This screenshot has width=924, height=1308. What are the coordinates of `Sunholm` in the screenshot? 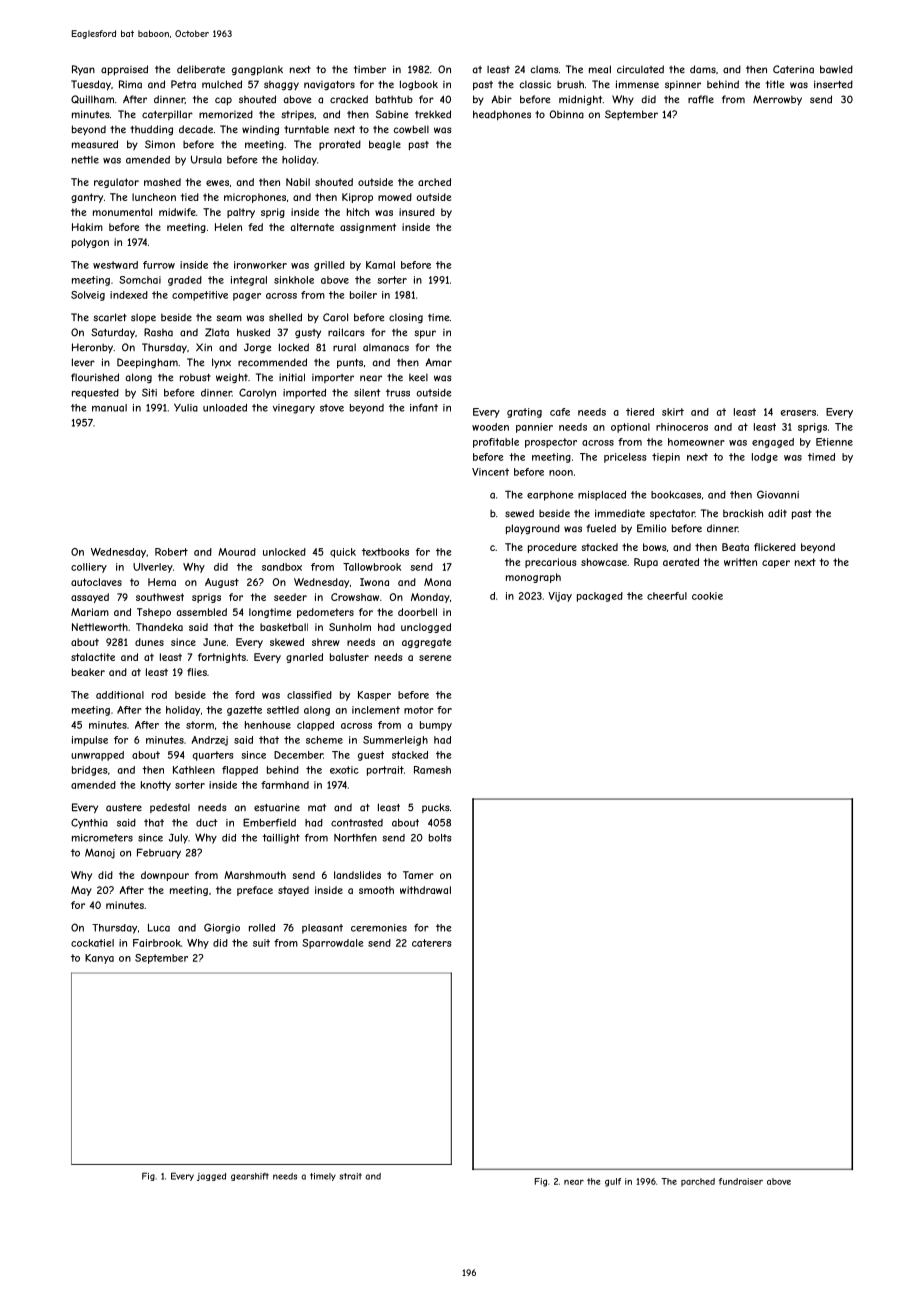 It's located at (350, 627).
